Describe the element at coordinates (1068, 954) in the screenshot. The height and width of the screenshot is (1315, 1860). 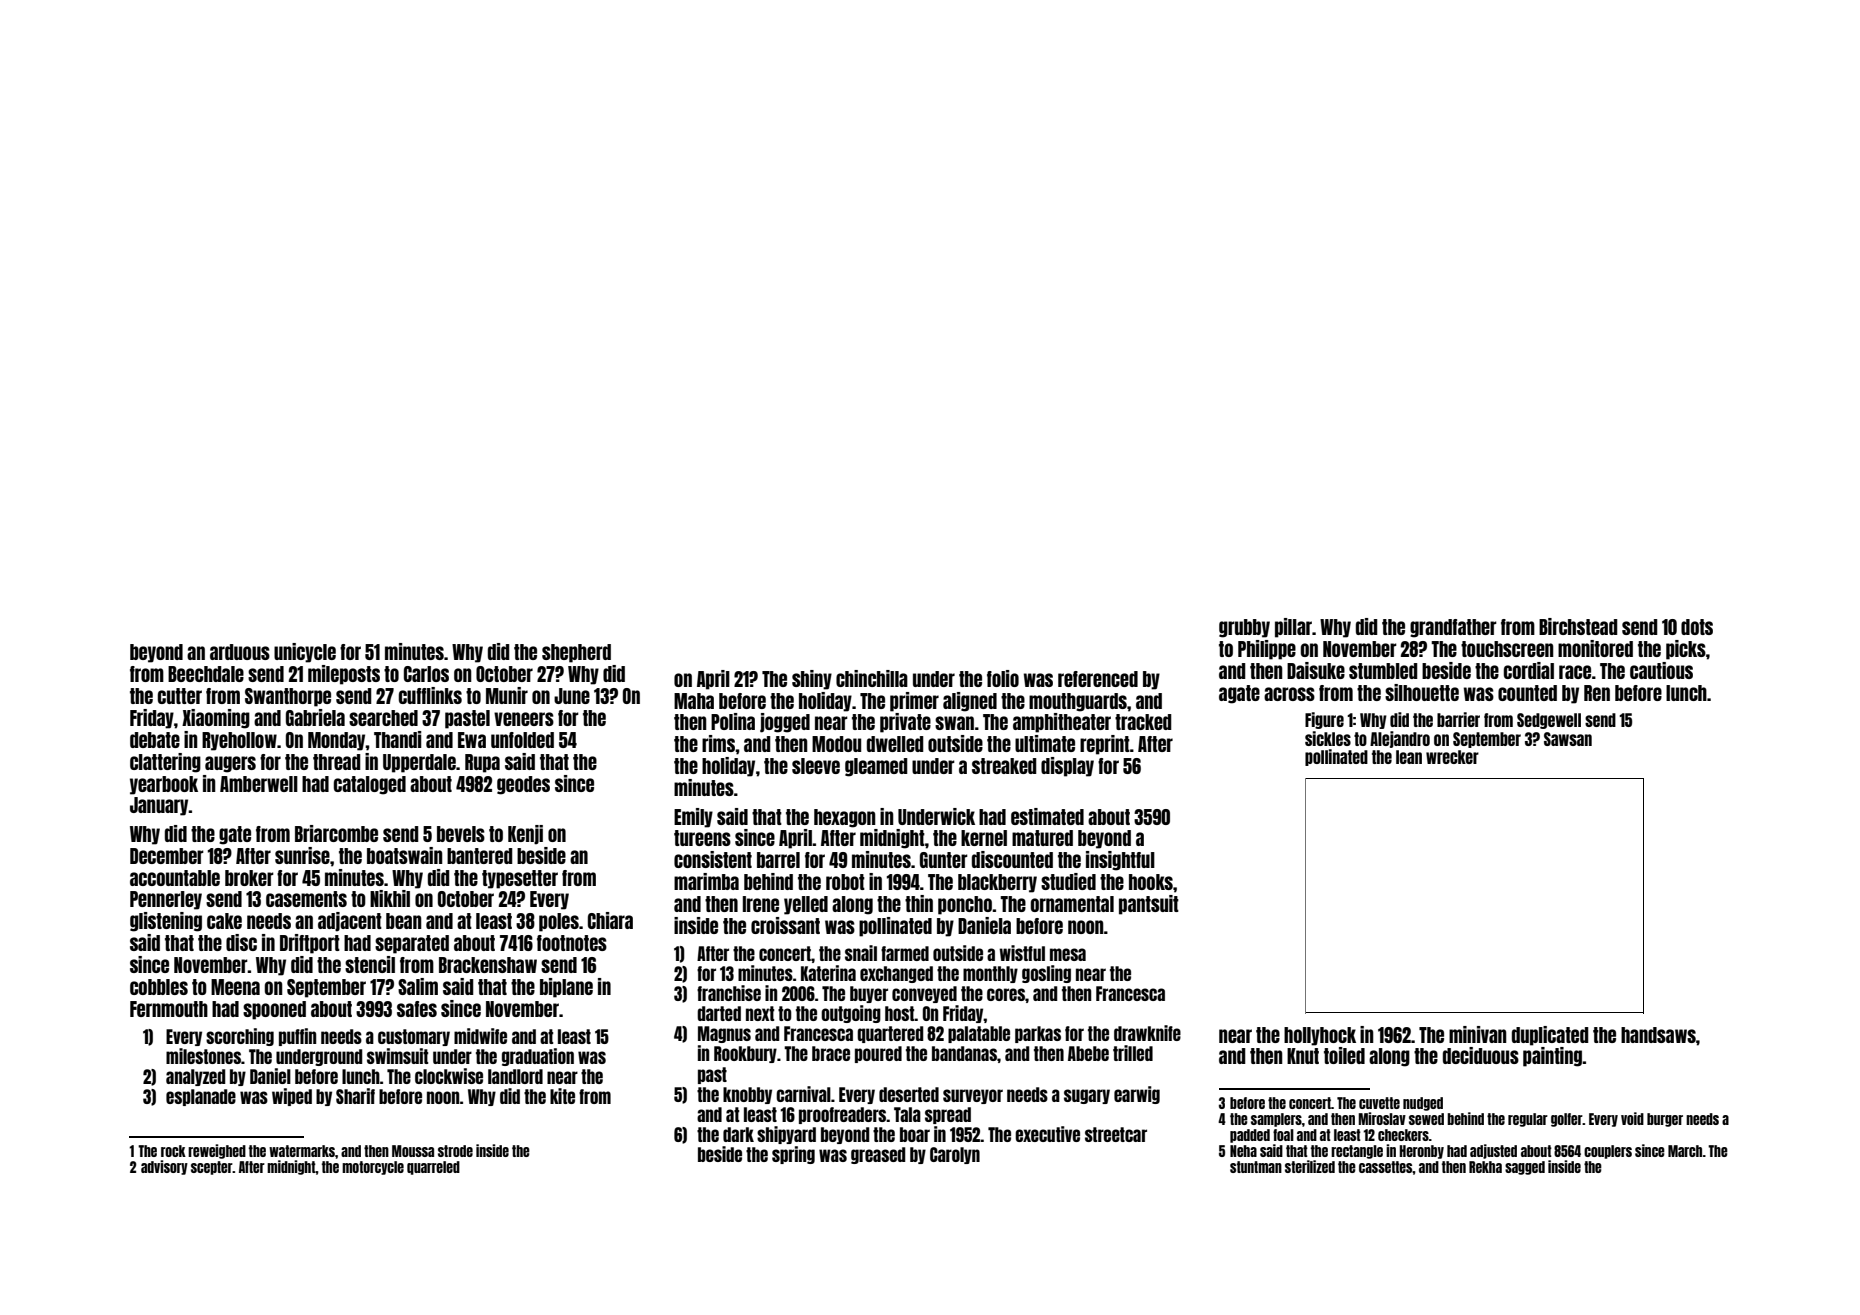
I see `mesa` at that location.
